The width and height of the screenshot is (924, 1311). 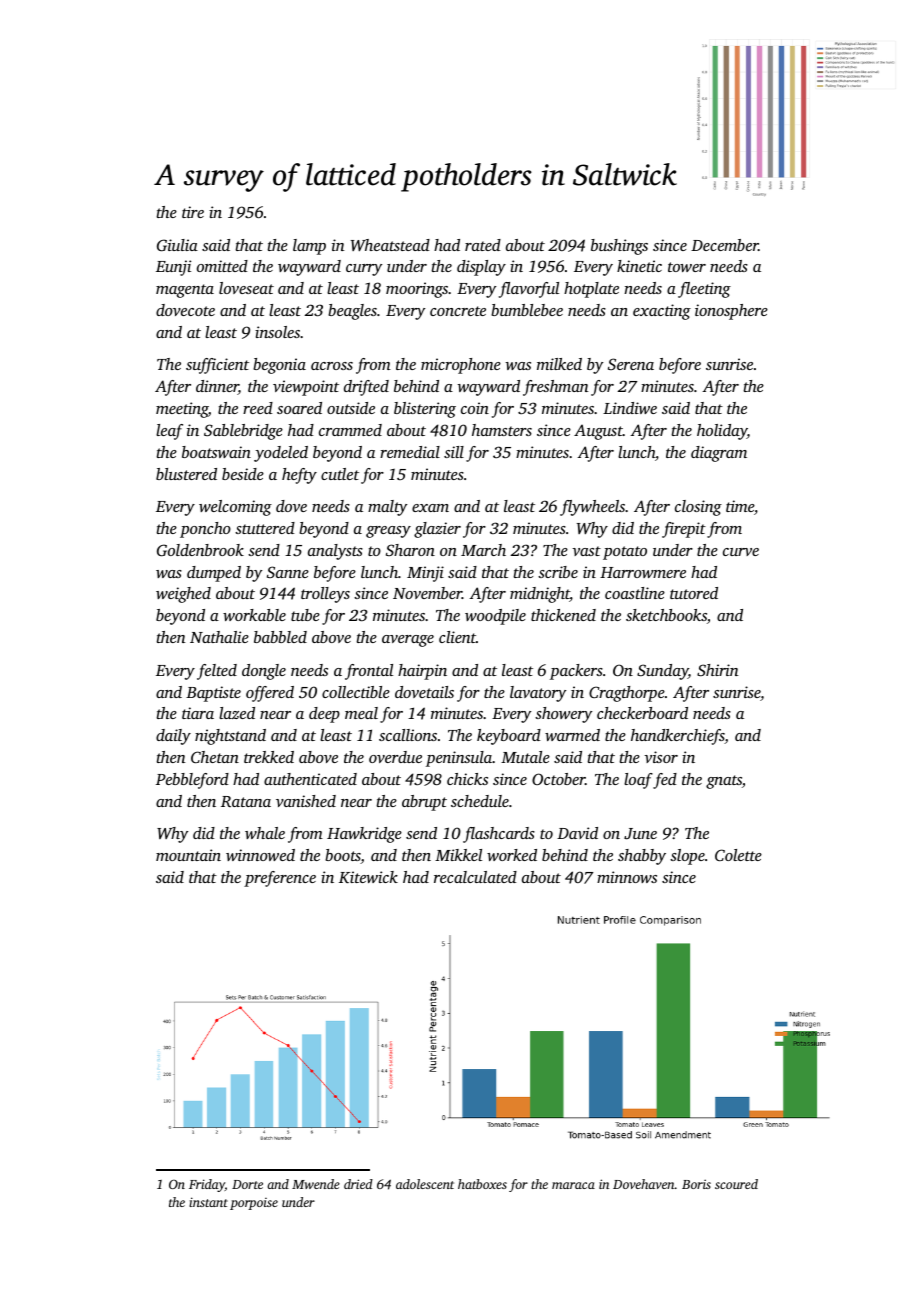 What do you see at coordinates (687, 857) in the screenshot?
I see `slope` at bounding box center [687, 857].
